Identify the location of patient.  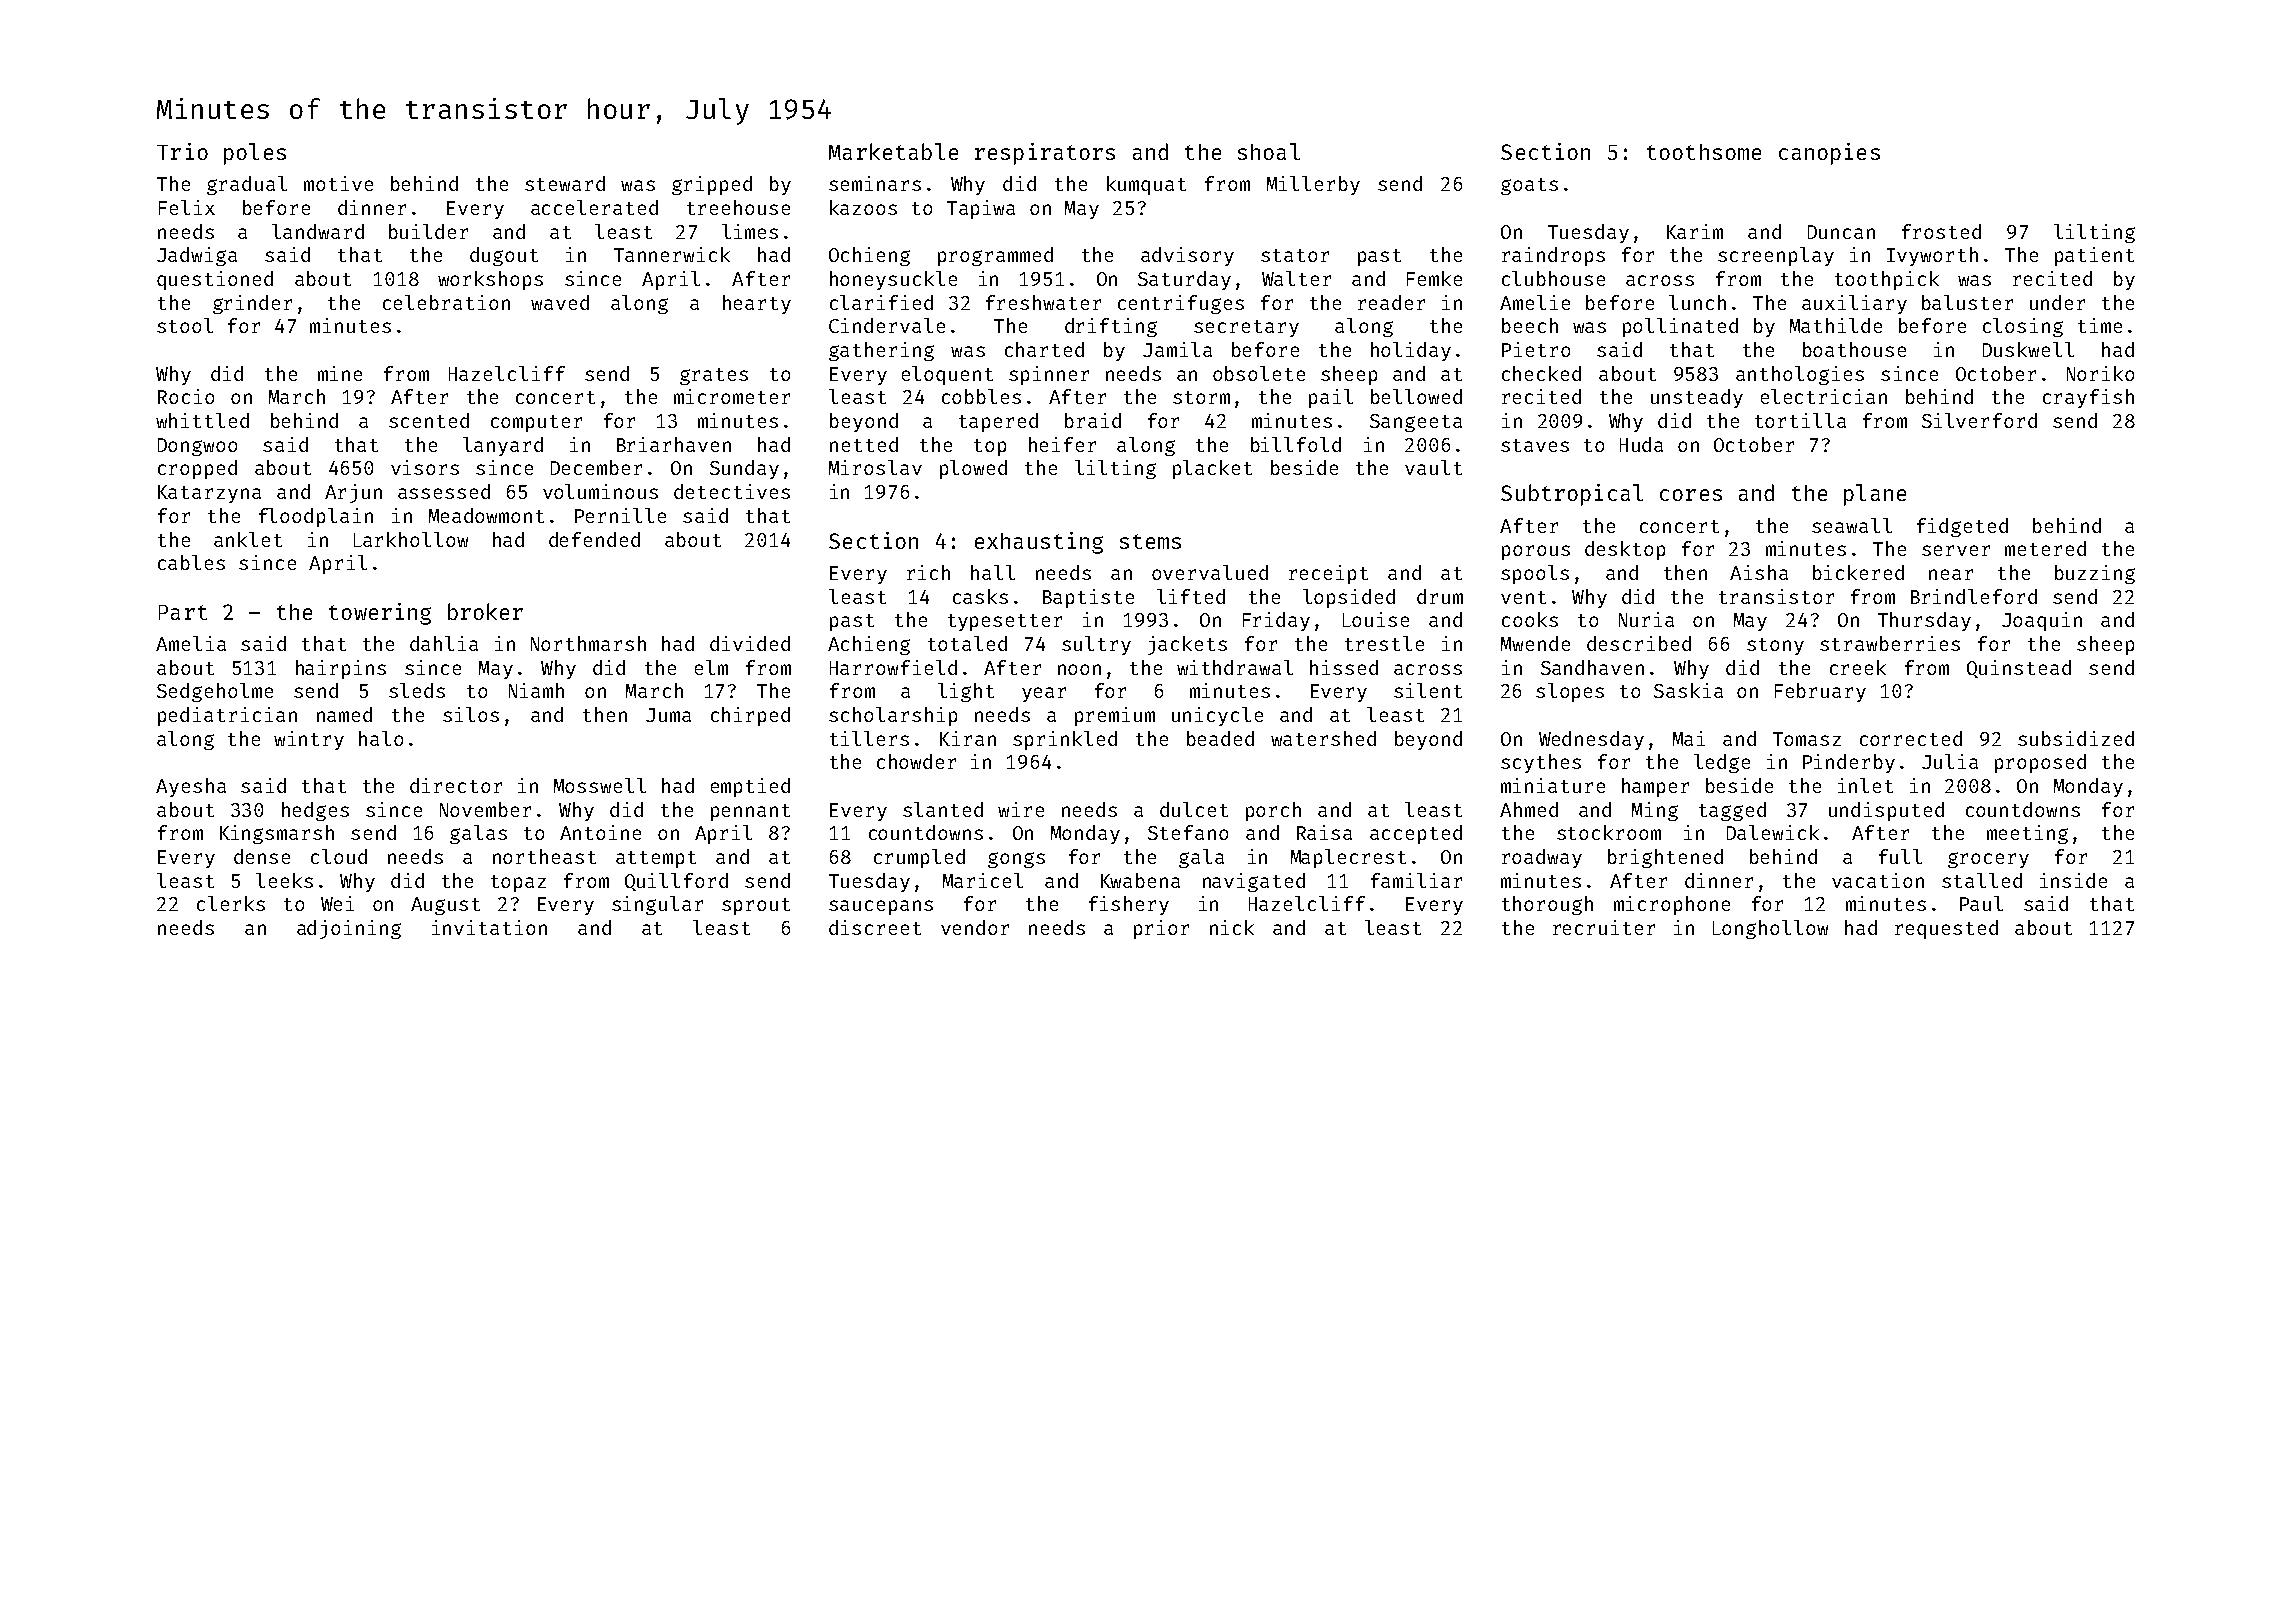
(2094, 256).
